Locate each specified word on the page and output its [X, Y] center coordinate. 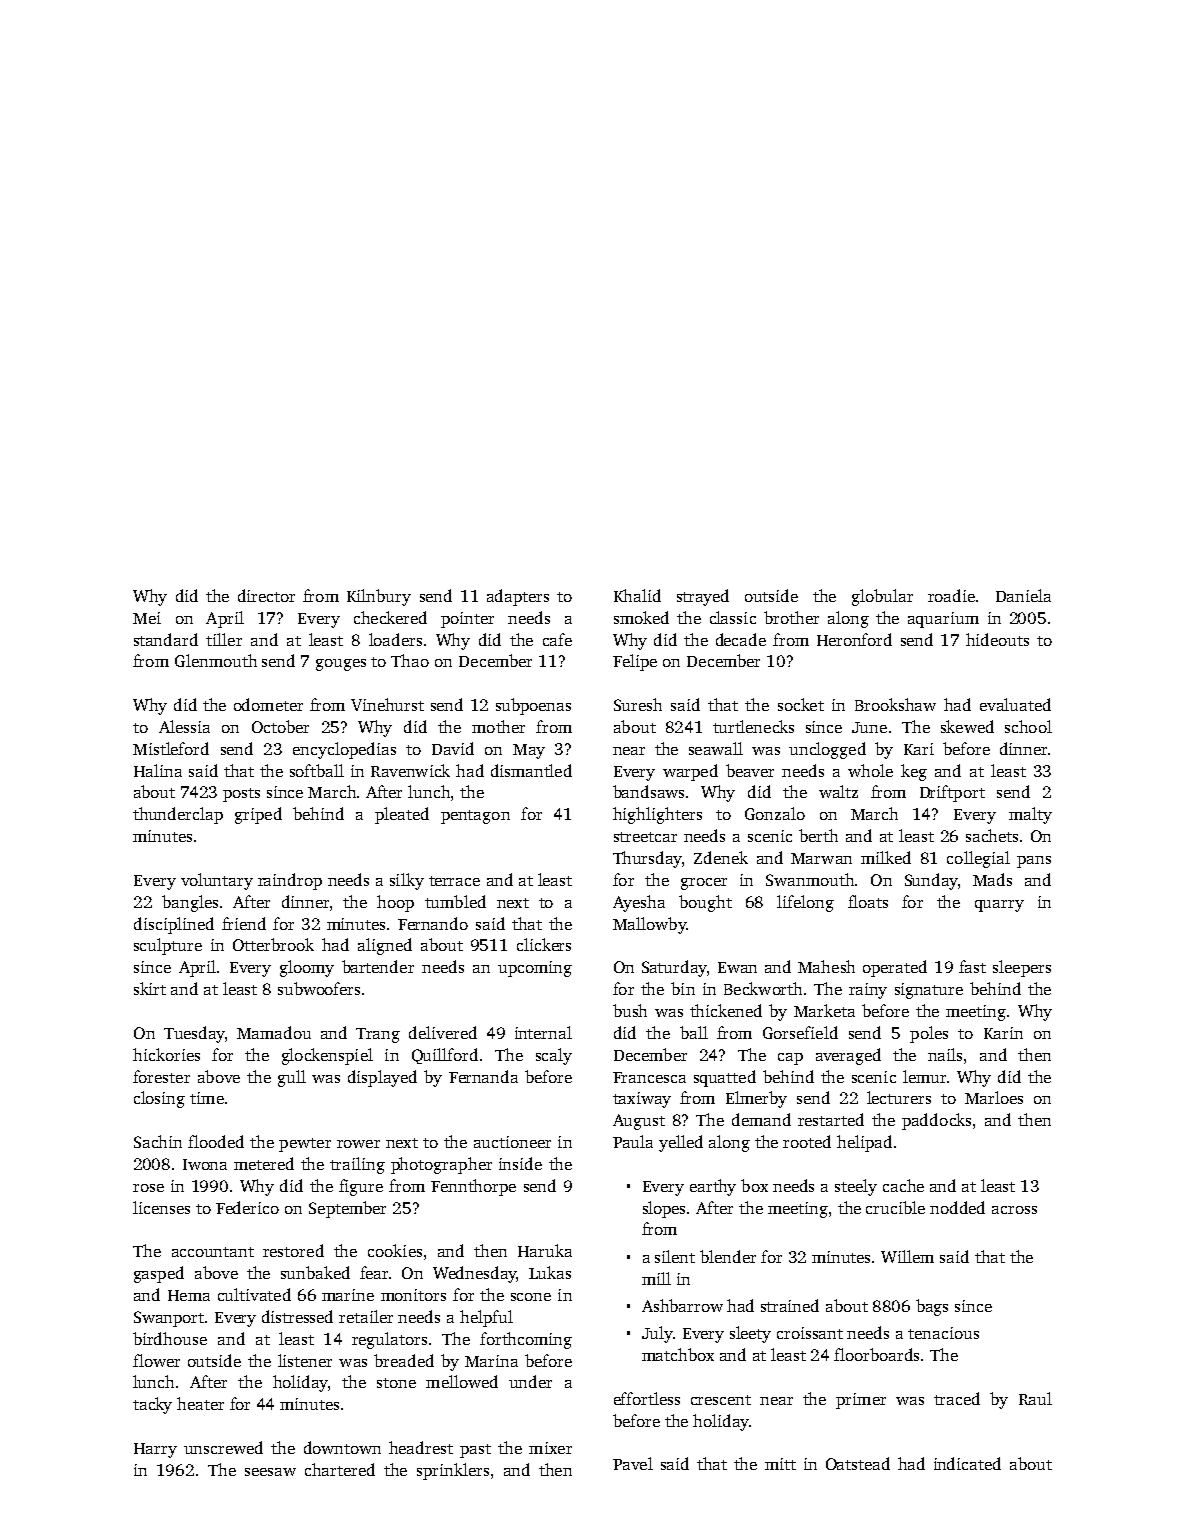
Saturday [674, 968]
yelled [681, 1143]
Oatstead [858, 1463]
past [475, 1451]
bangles [190, 903]
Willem [907, 1256]
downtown [342, 1447]
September [347, 1209]
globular [882, 597]
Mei [147, 618]
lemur [924, 1076]
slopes [664, 1209]
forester [161, 1076]
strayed [703, 597]
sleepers [1022, 968]
